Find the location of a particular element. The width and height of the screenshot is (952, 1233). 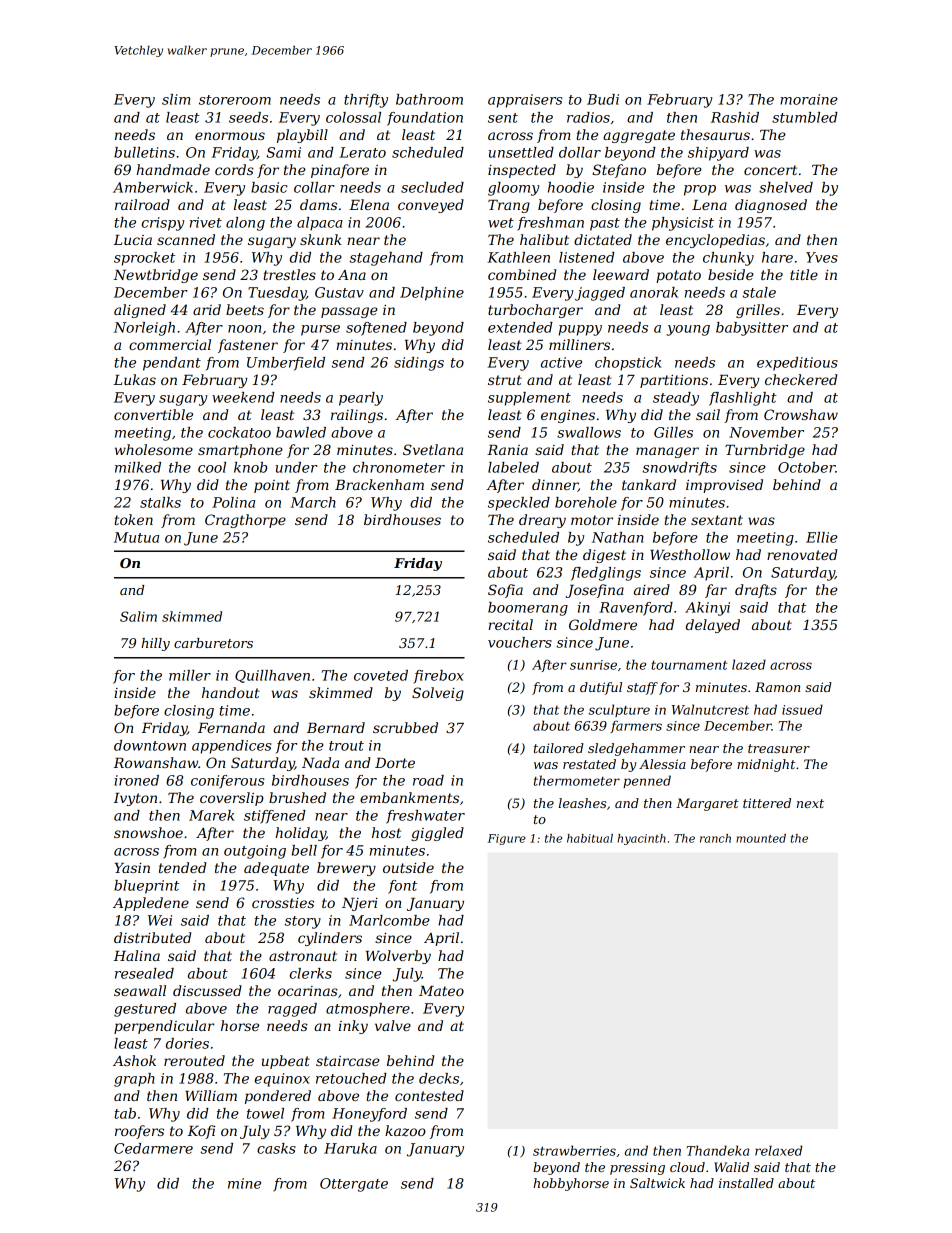

discussed is located at coordinates (207, 990).
